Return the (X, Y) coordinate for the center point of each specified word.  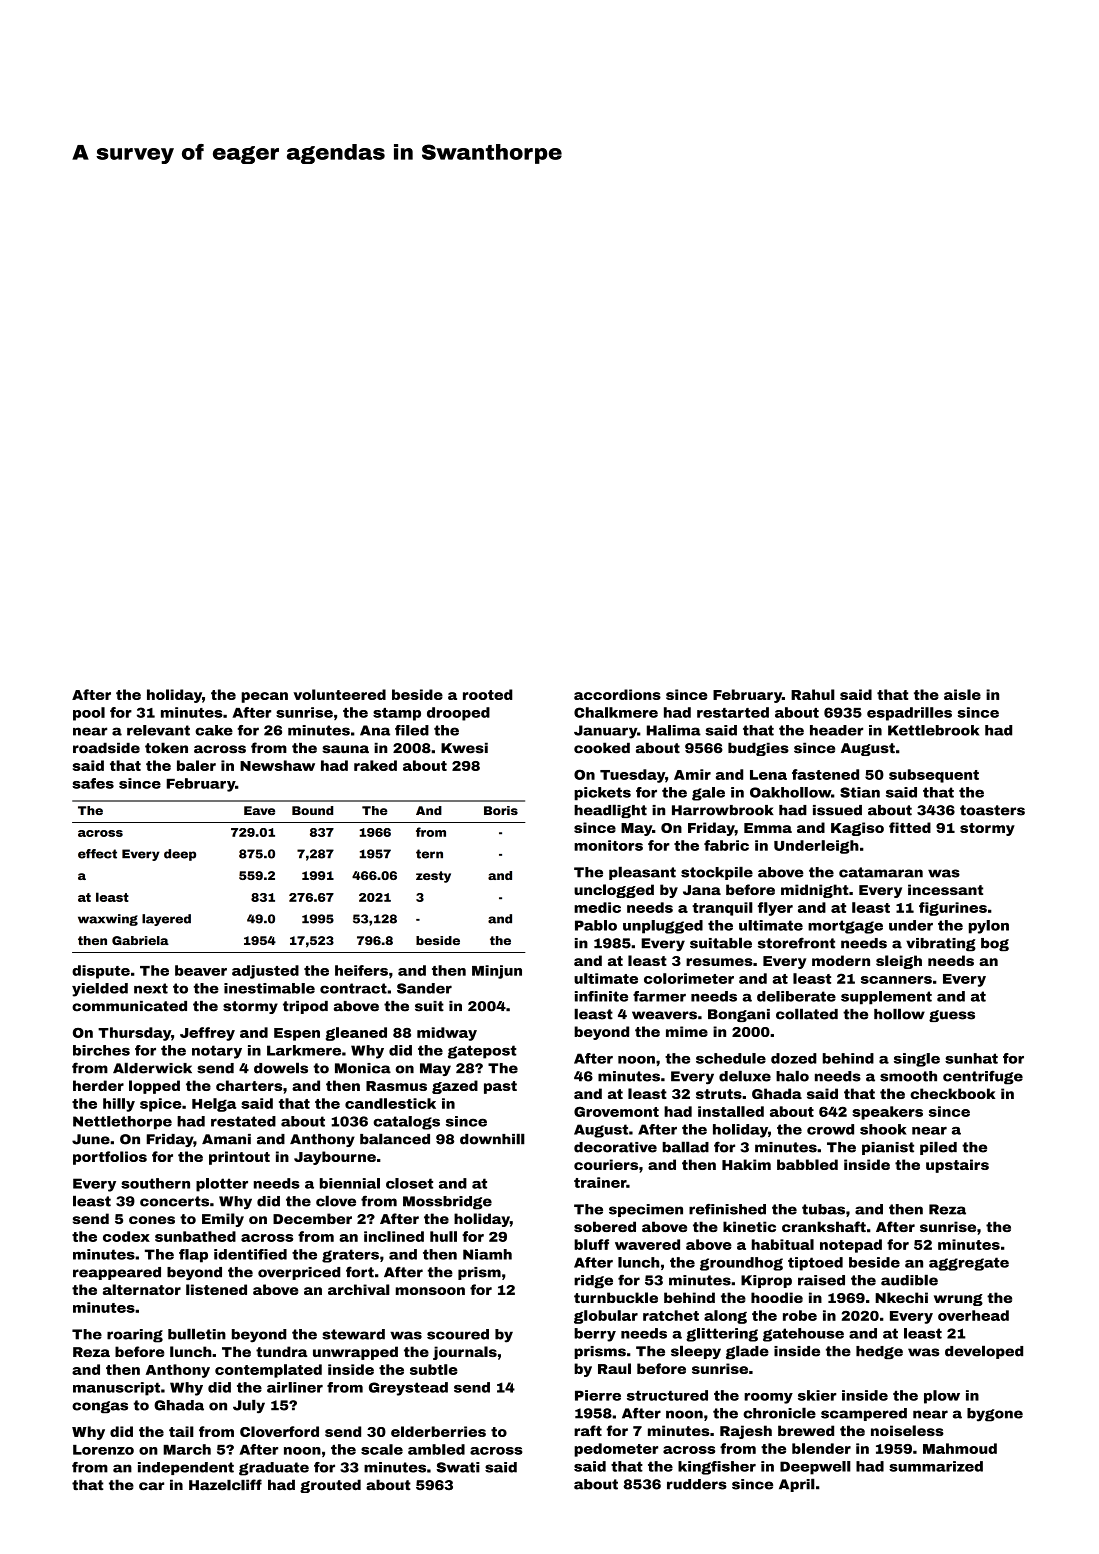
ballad (685, 1147)
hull (443, 1236)
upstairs (957, 1166)
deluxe (745, 1076)
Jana (702, 890)
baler (196, 765)
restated (243, 1121)
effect (97, 854)
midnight (815, 891)
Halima (674, 730)
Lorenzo (103, 1450)
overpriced (299, 1273)
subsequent (934, 776)
